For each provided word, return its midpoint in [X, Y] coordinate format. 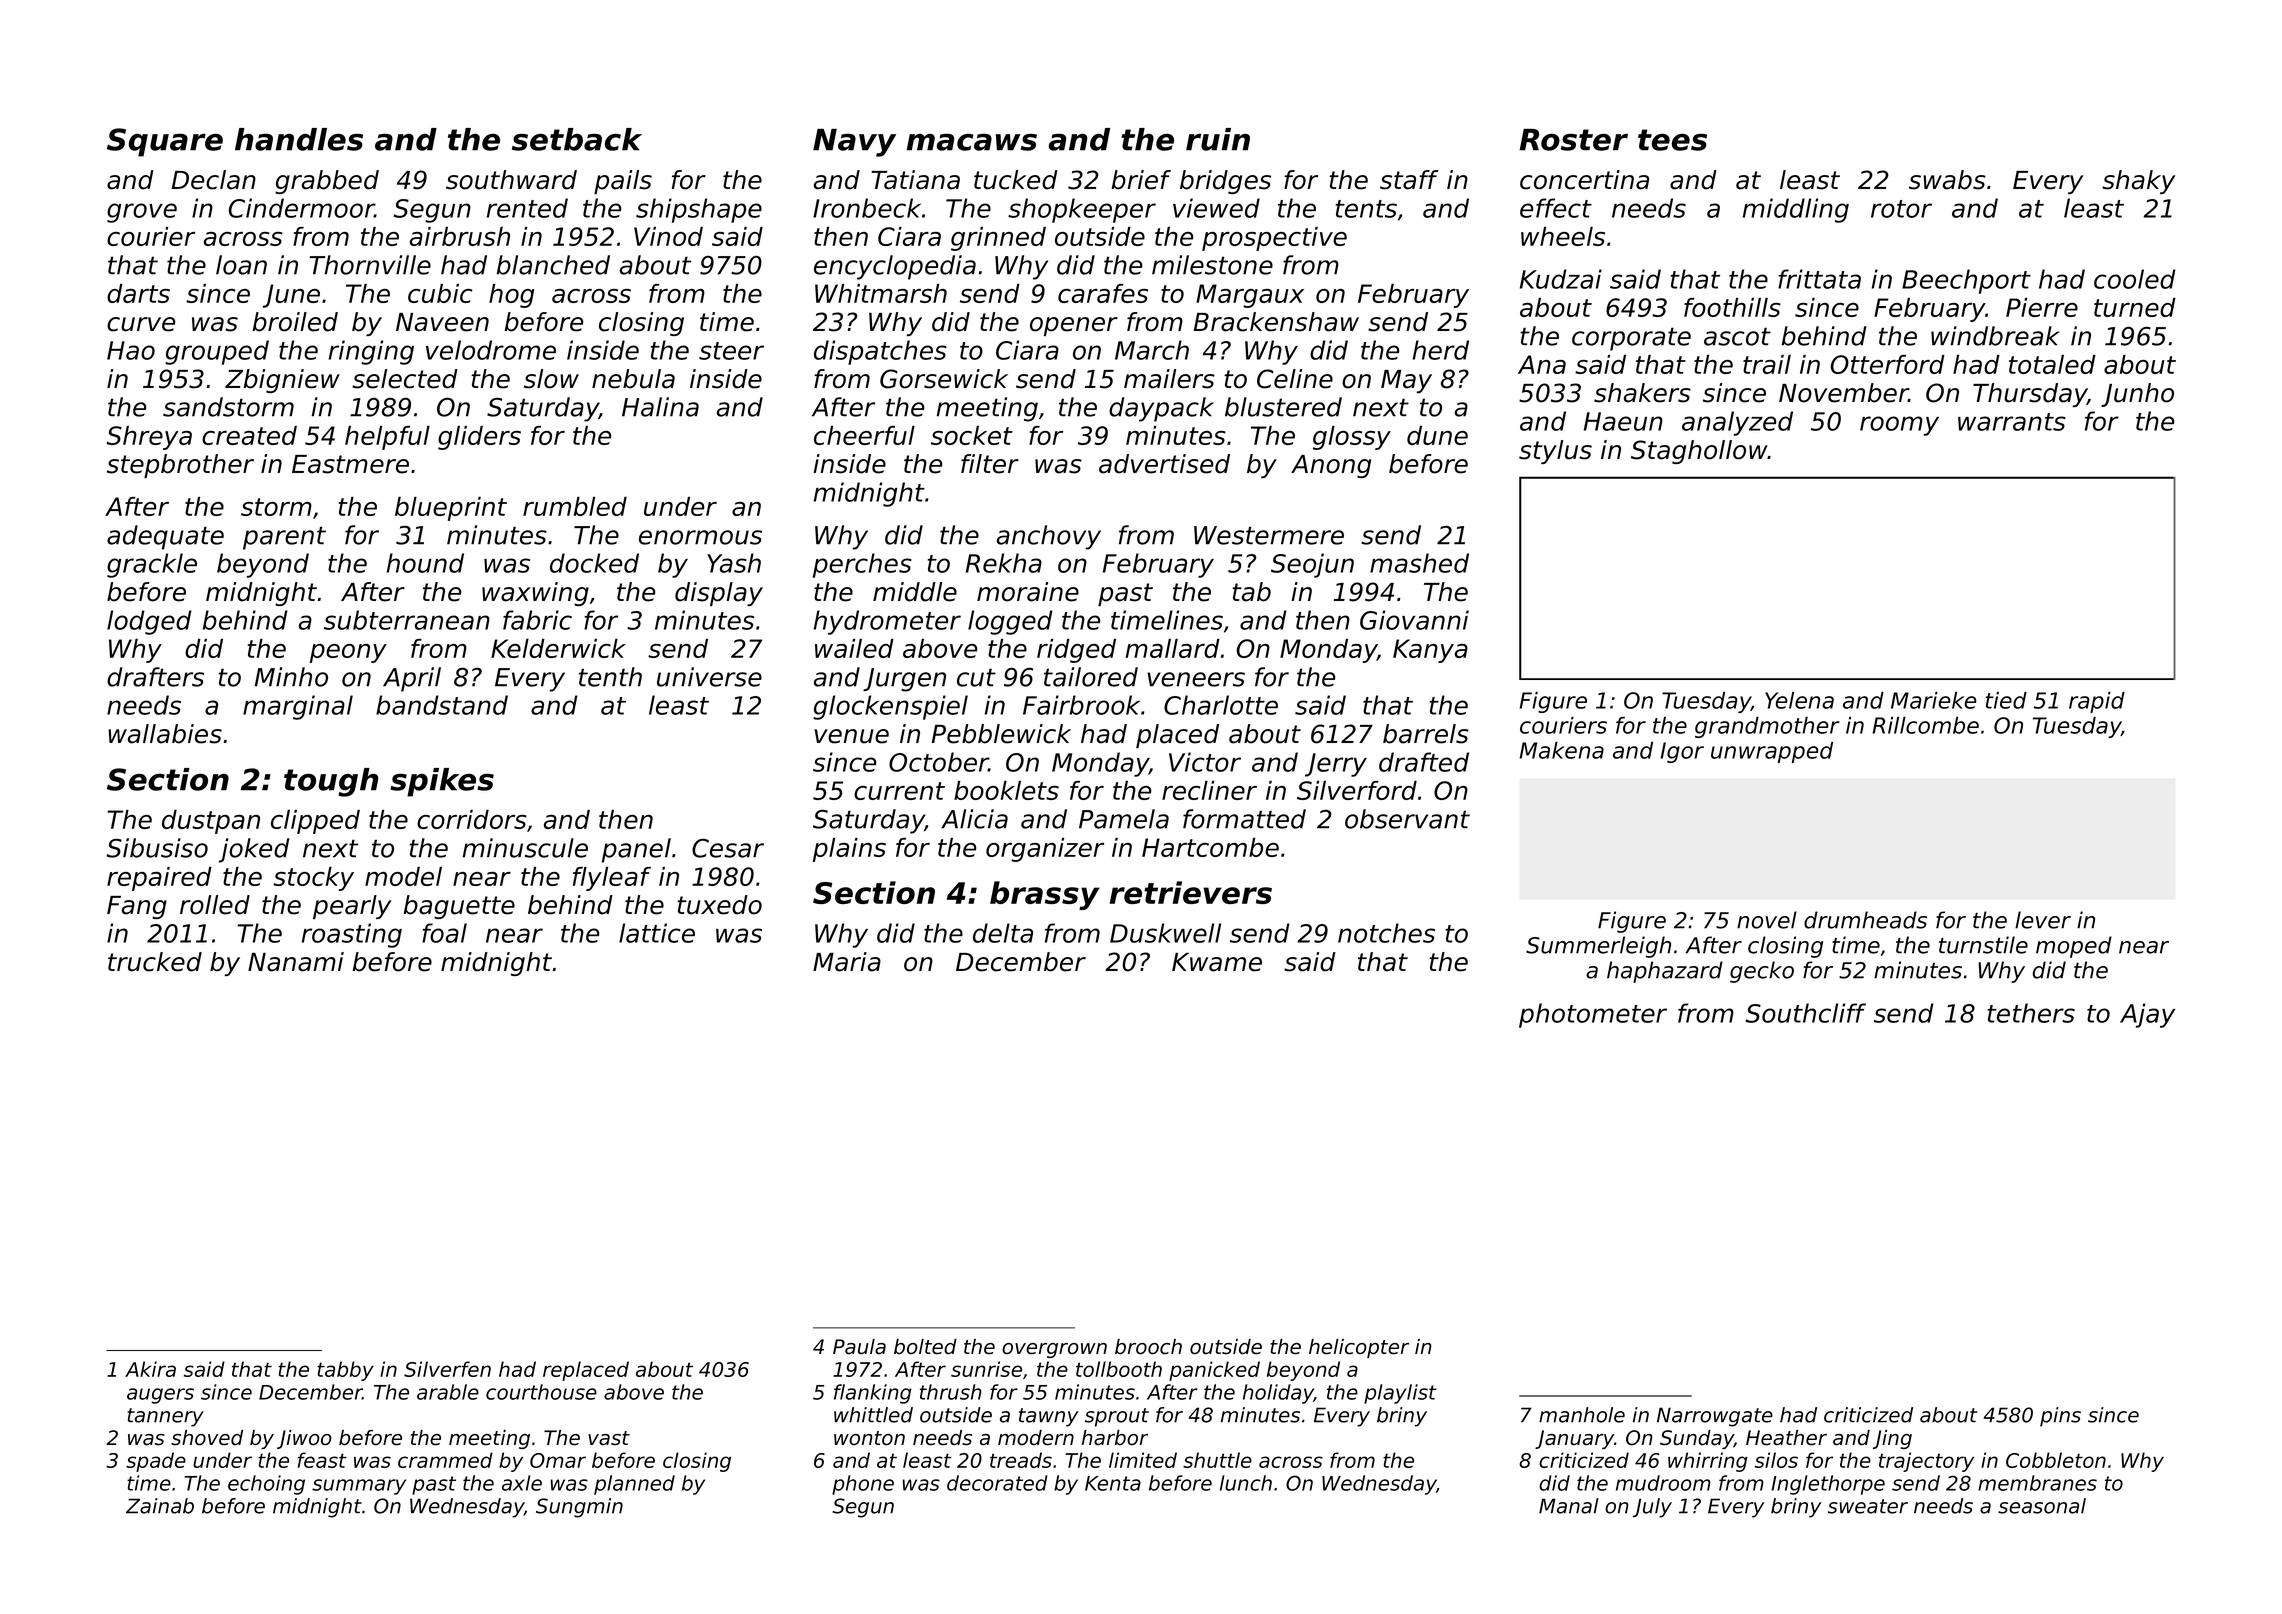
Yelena [1799, 700]
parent [284, 538]
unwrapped [1772, 752]
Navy [854, 143]
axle [522, 1483]
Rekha [1004, 563]
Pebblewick [1001, 734]
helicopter [1359, 1348]
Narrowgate [1715, 1417]
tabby [345, 1371]
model [403, 876]
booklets [1006, 790]
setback [577, 139]
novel [1767, 920]
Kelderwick [558, 648]
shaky [2138, 182]
